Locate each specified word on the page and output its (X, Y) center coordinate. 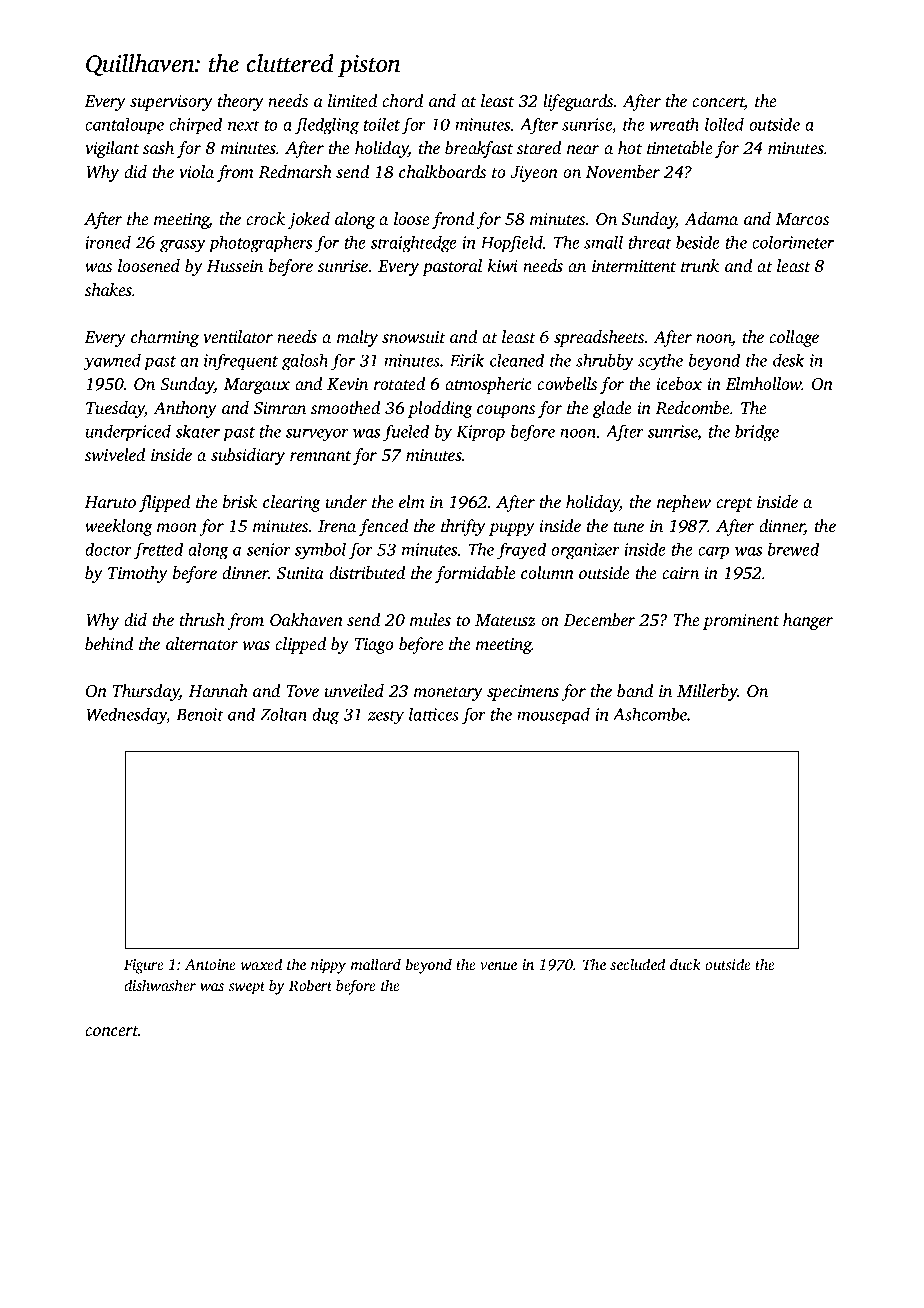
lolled (724, 124)
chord (402, 100)
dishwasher (160, 985)
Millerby (707, 692)
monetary (448, 694)
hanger (808, 621)
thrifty (463, 527)
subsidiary (248, 456)
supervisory (171, 103)
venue (498, 966)
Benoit (200, 714)
